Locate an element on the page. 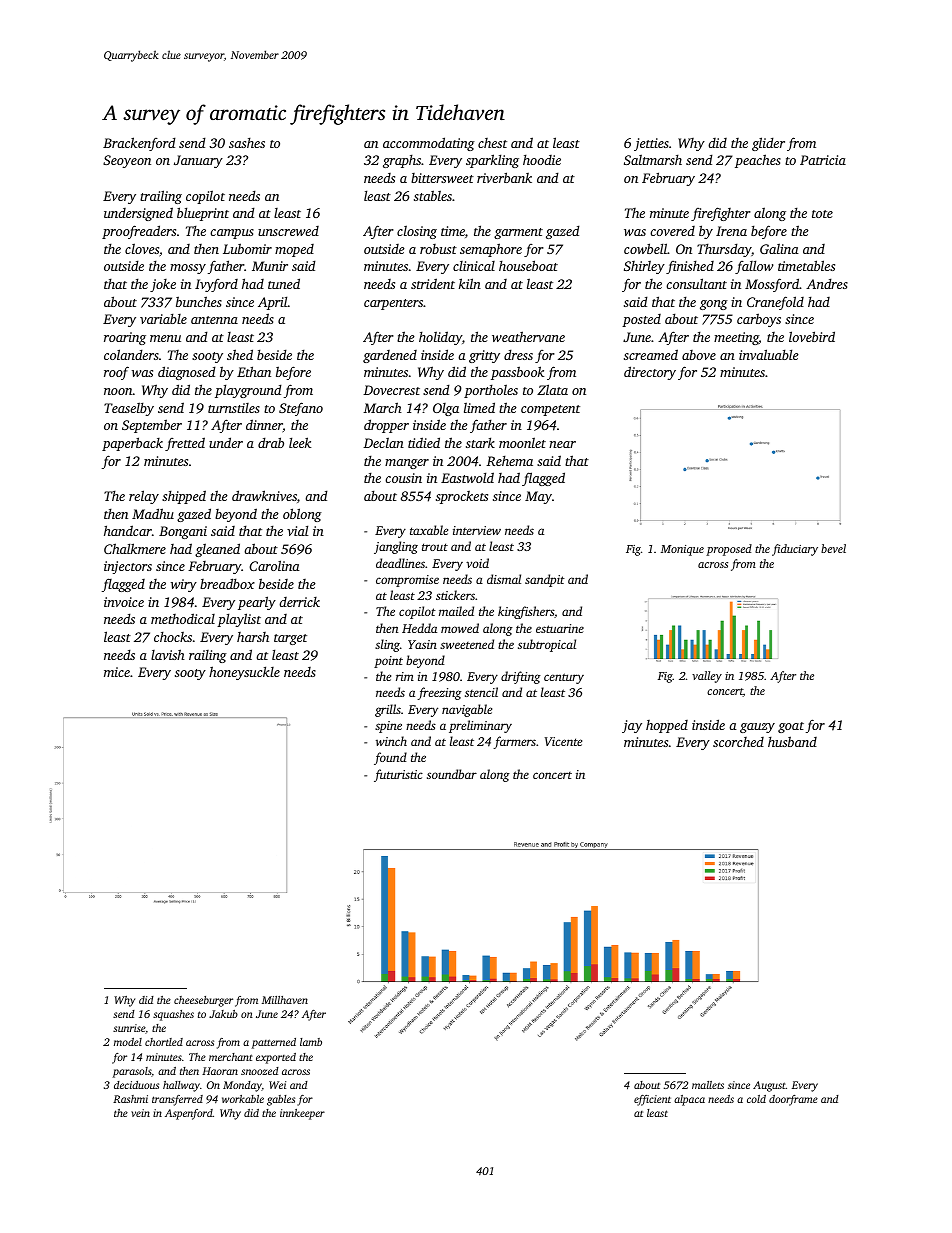 The image size is (952, 1233). garment is located at coordinates (518, 233).
